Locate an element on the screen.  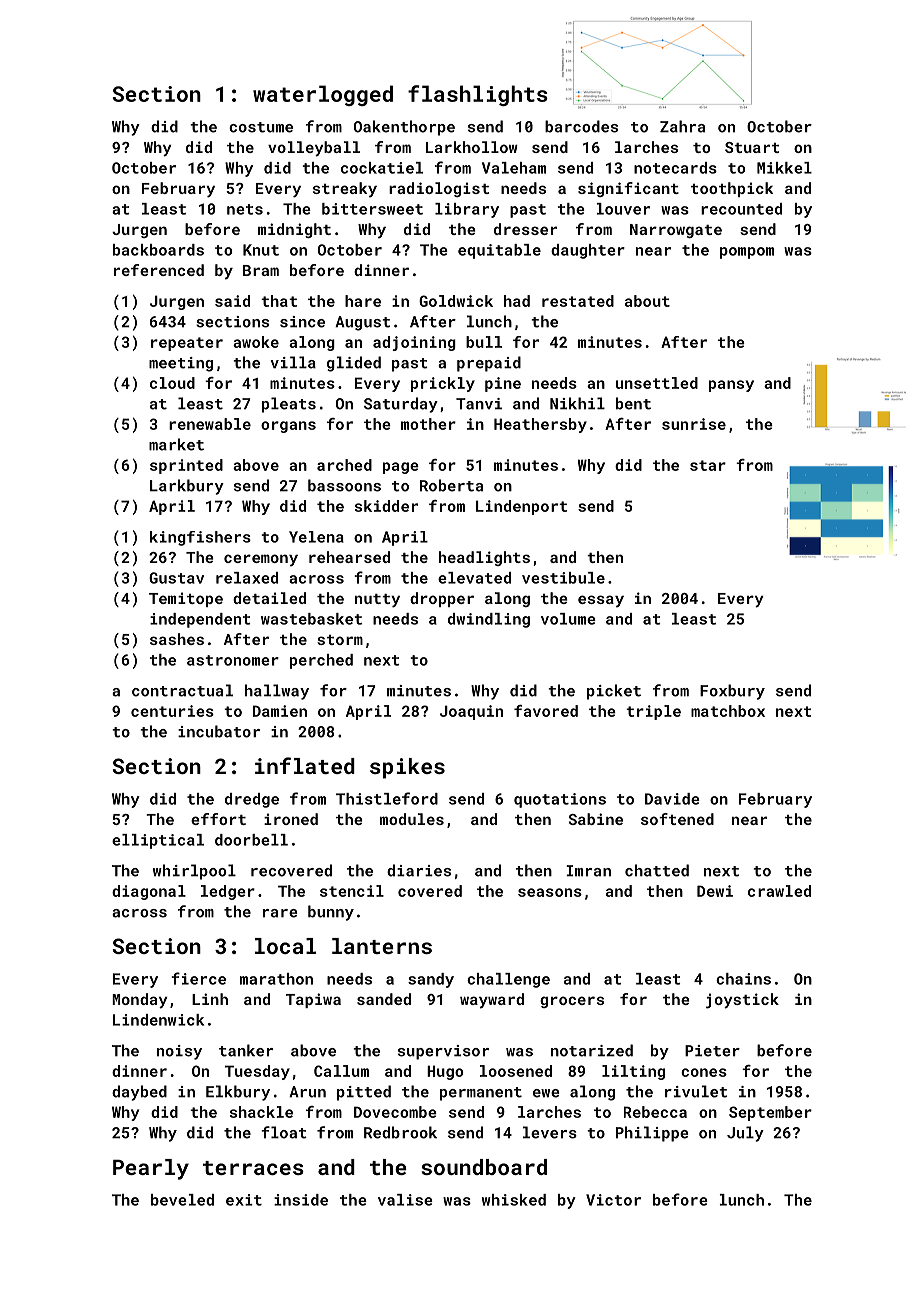
Davide is located at coordinates (672, 799).
